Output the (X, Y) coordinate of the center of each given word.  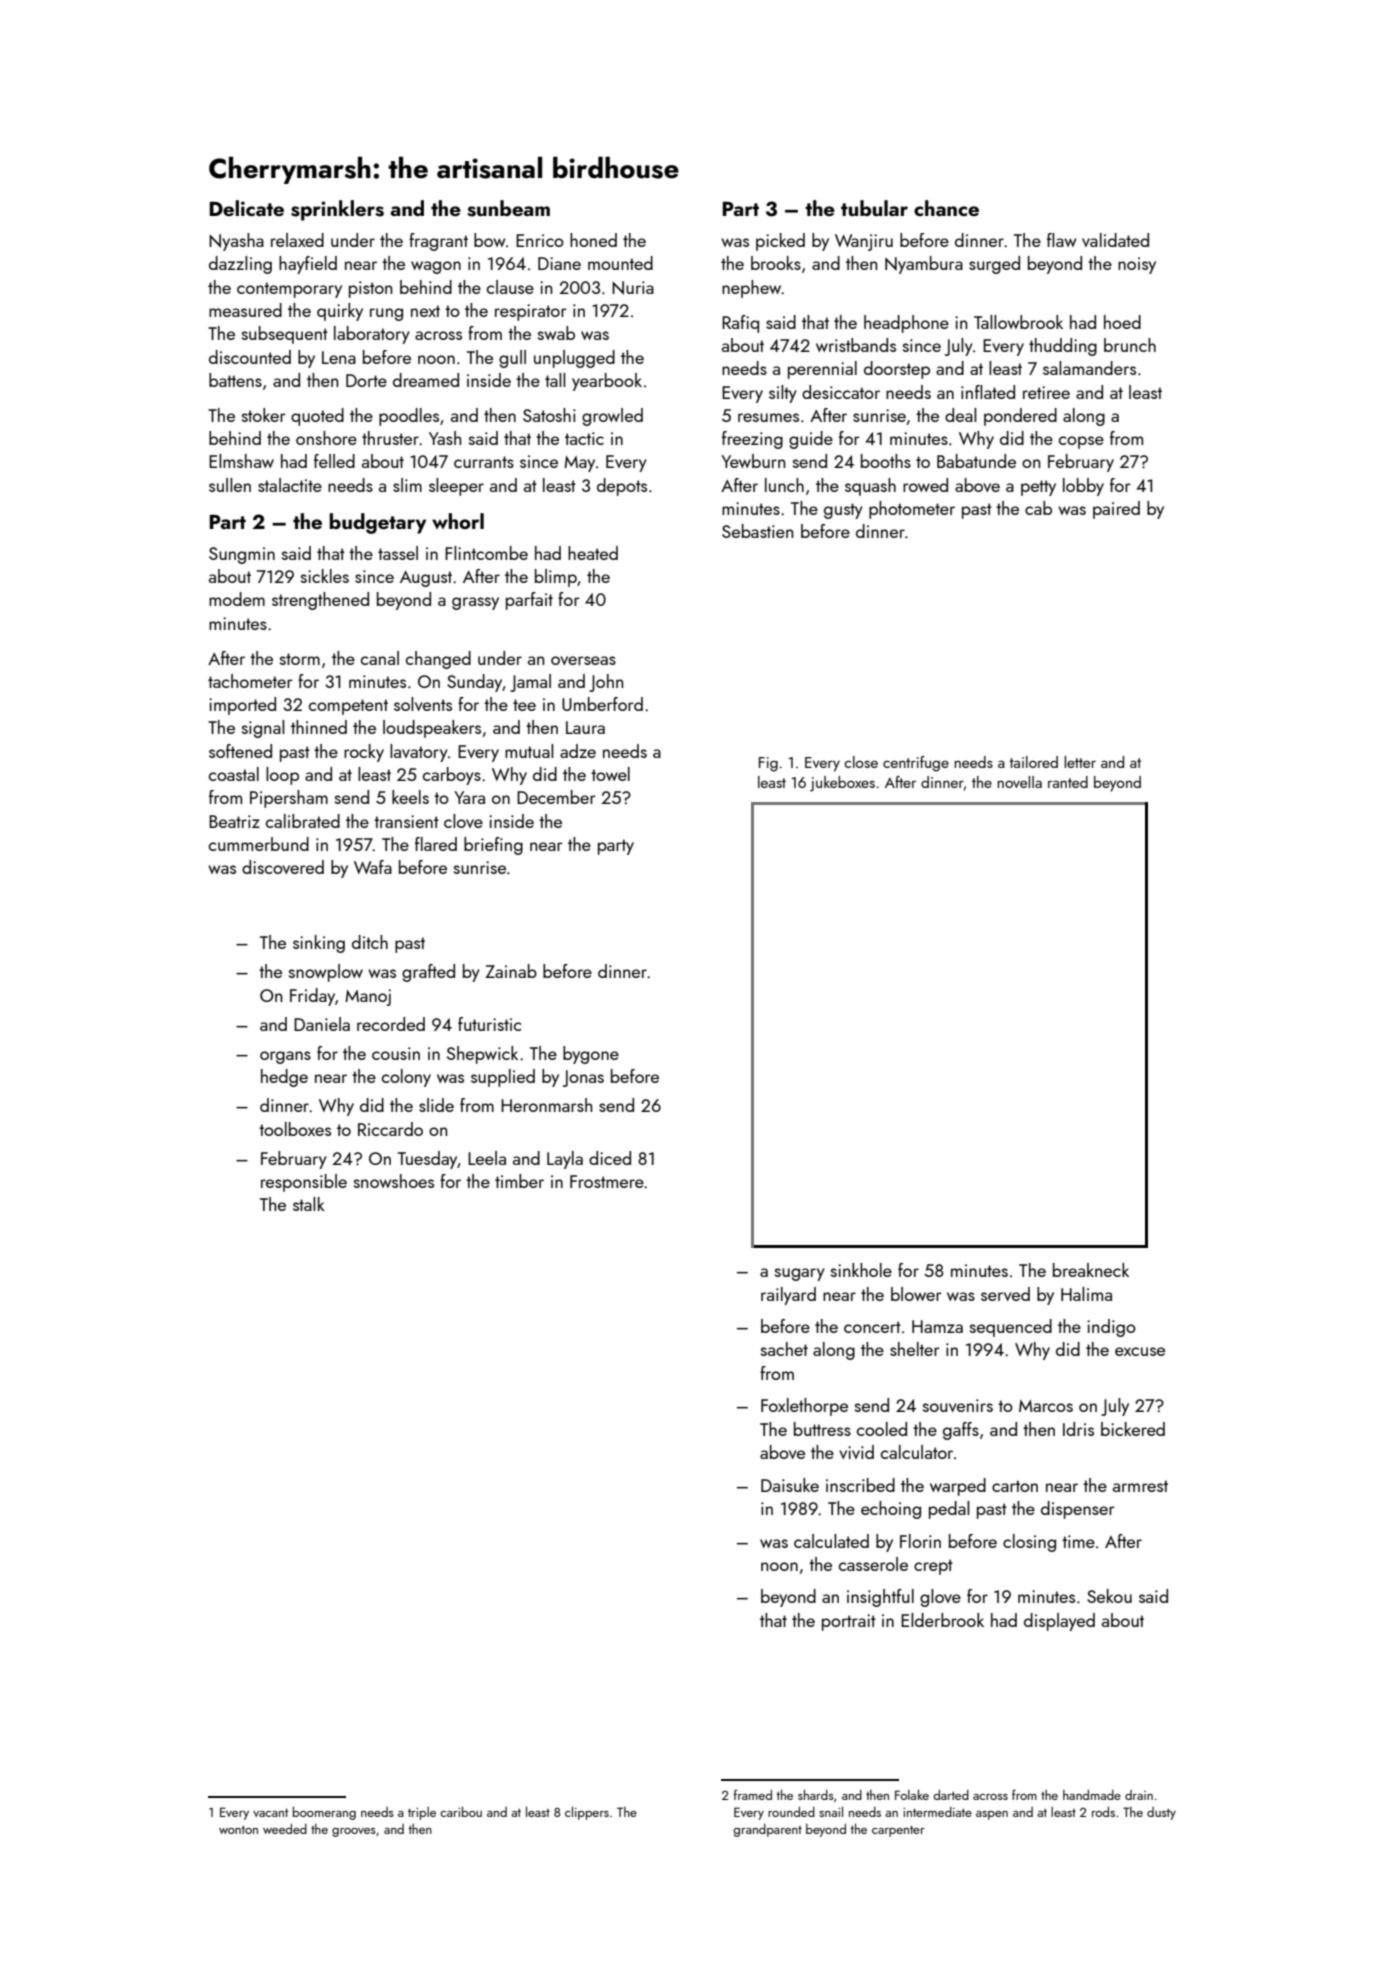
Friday (312, 997)
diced (610, 1158)
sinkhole (861, 1270)
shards (816, 1795)
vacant (270, 1812)
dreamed (426, 380)
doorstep (897, 370)
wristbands (856, 345)
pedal (949, 1510)
